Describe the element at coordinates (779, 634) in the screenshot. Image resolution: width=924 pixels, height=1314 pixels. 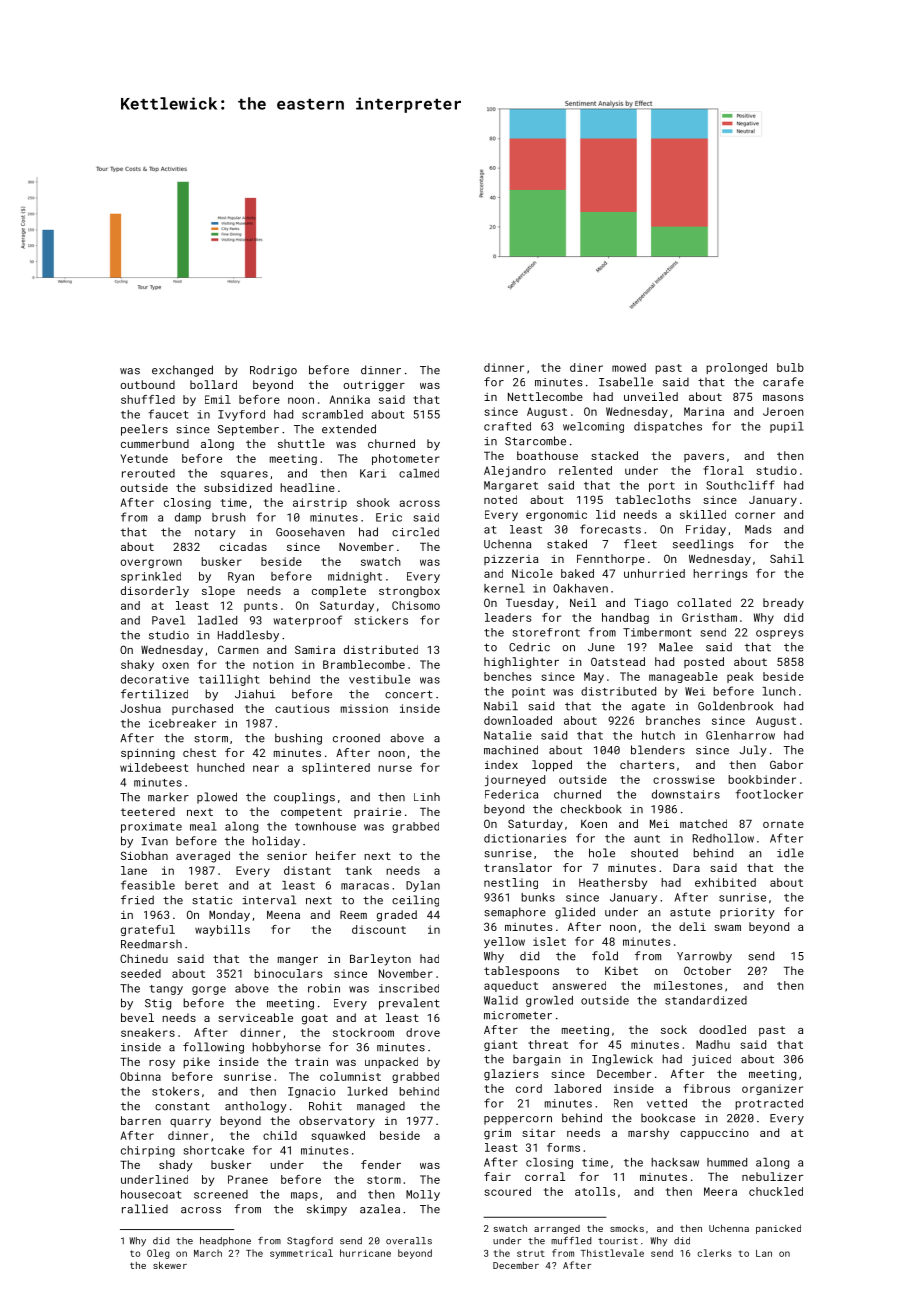
I see `ospreys` at that location.
